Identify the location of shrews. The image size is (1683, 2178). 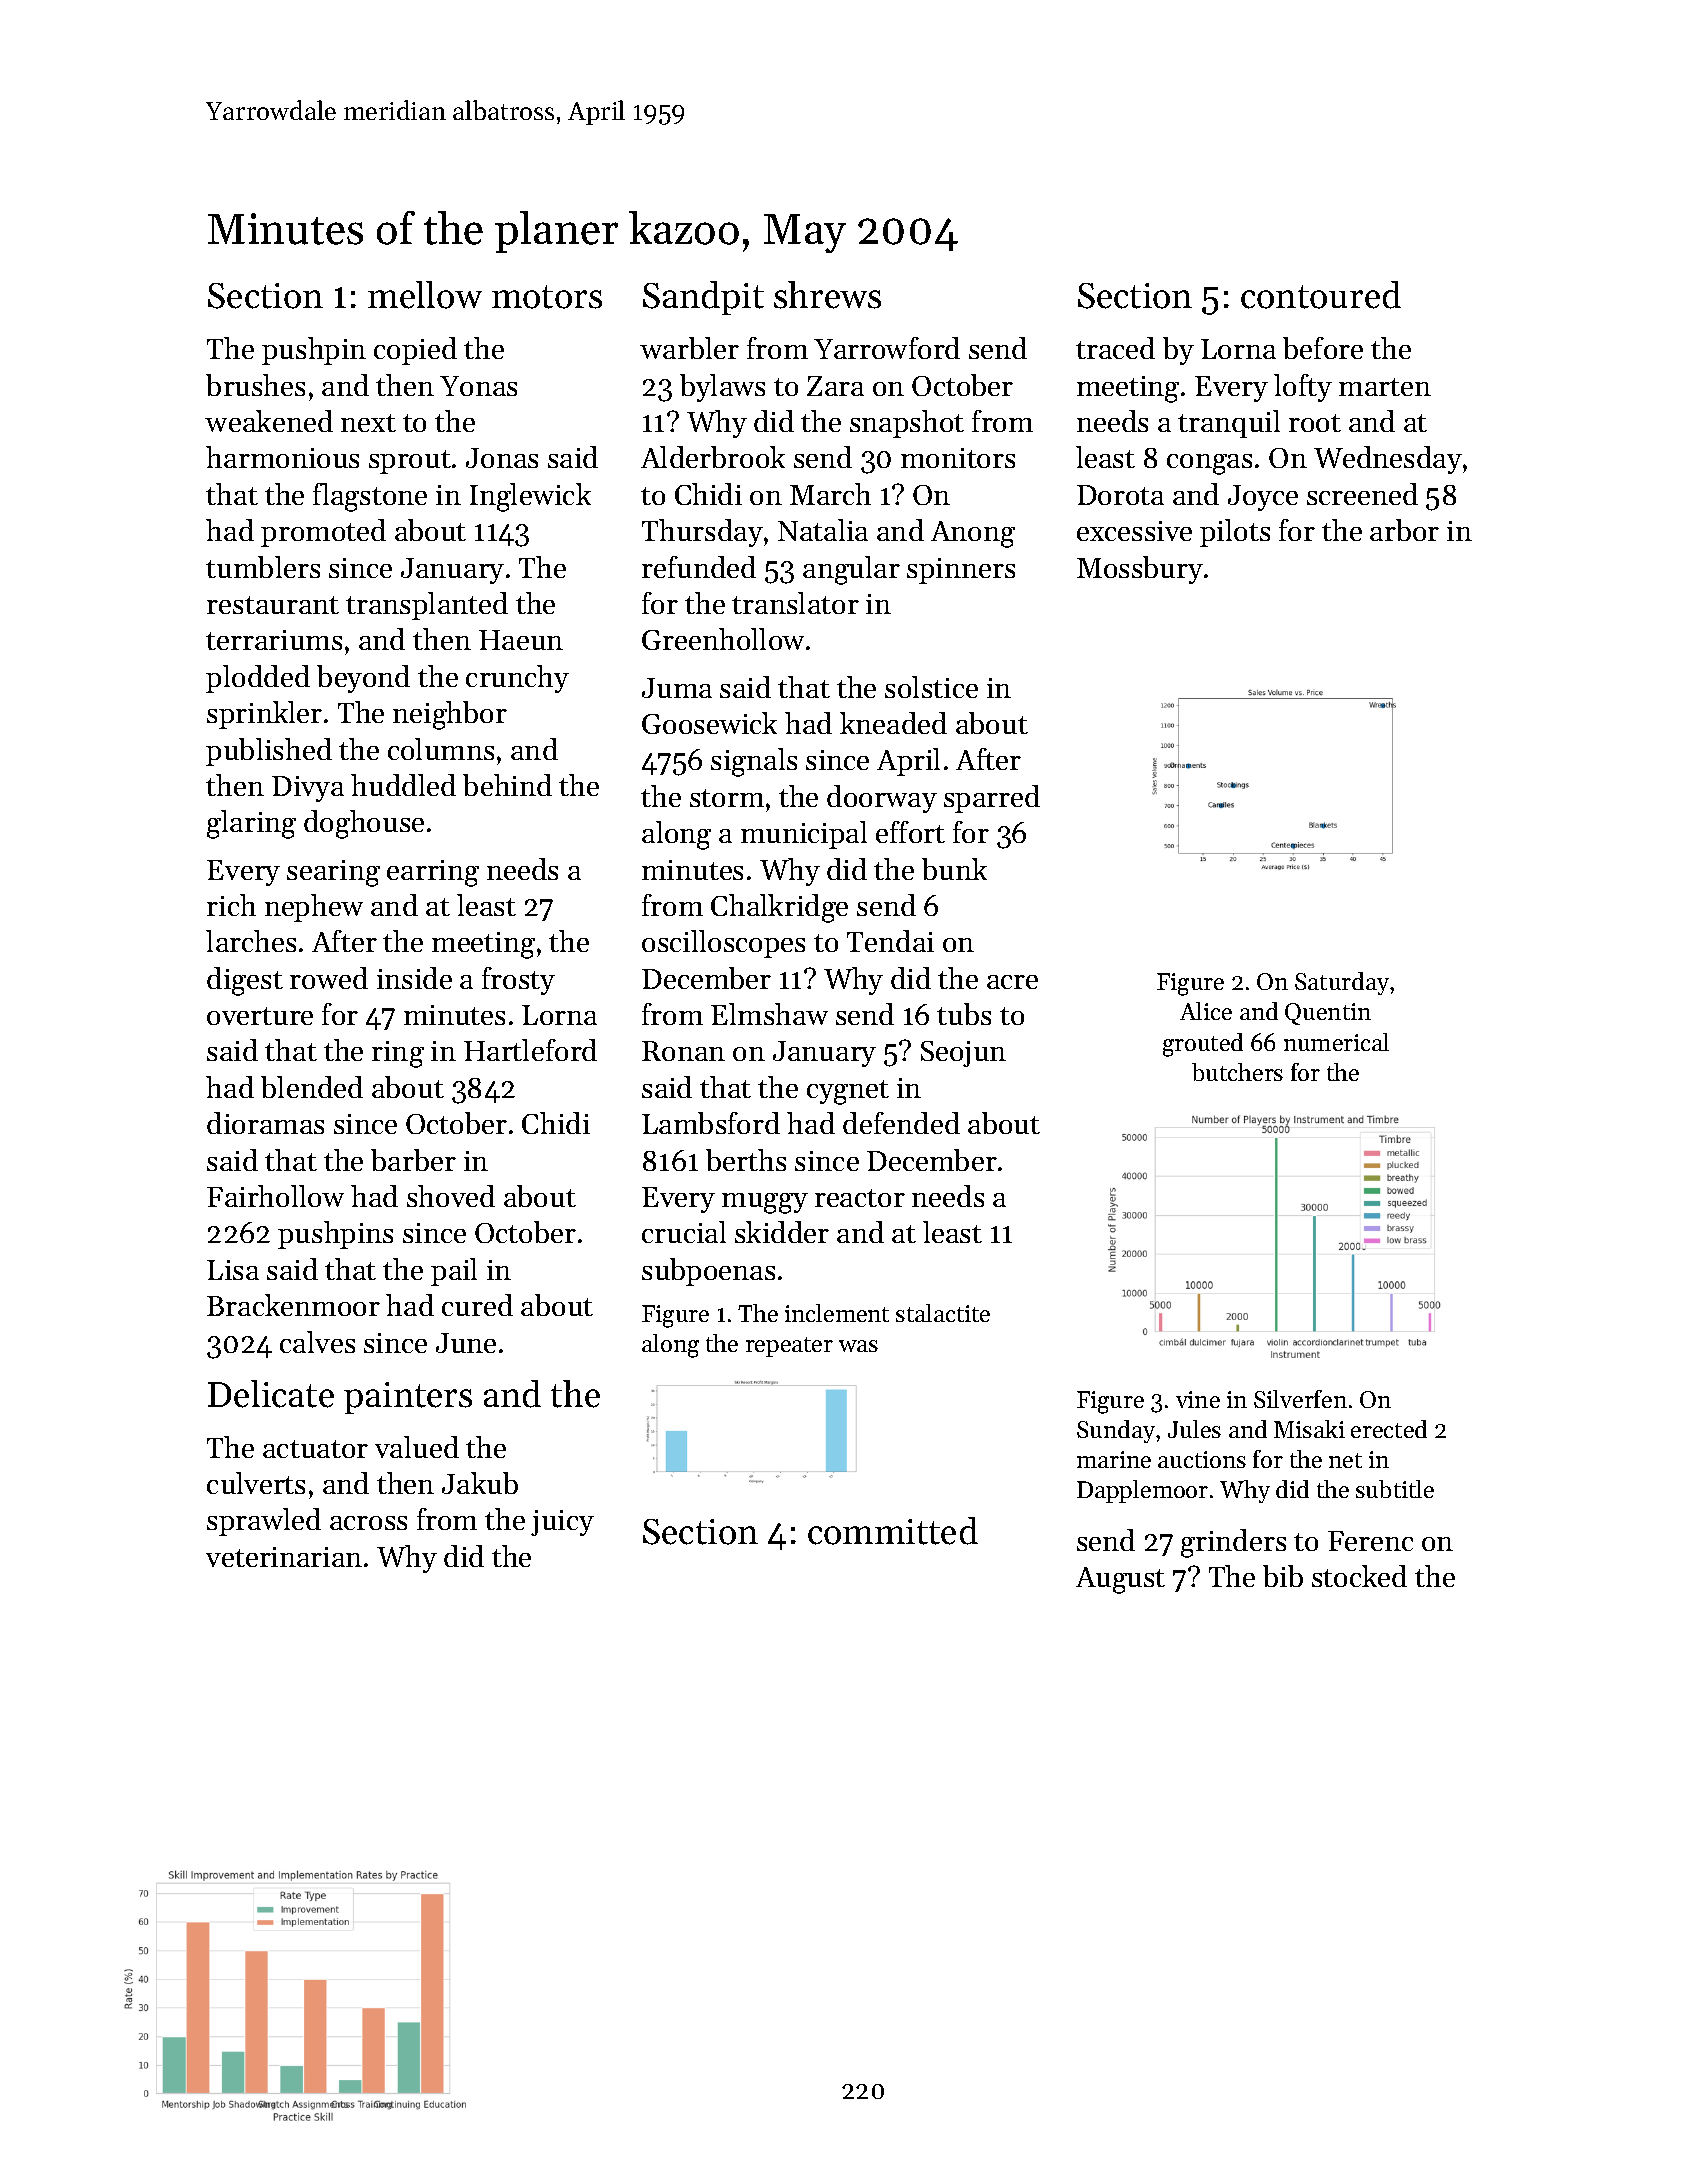
(827, 295).
